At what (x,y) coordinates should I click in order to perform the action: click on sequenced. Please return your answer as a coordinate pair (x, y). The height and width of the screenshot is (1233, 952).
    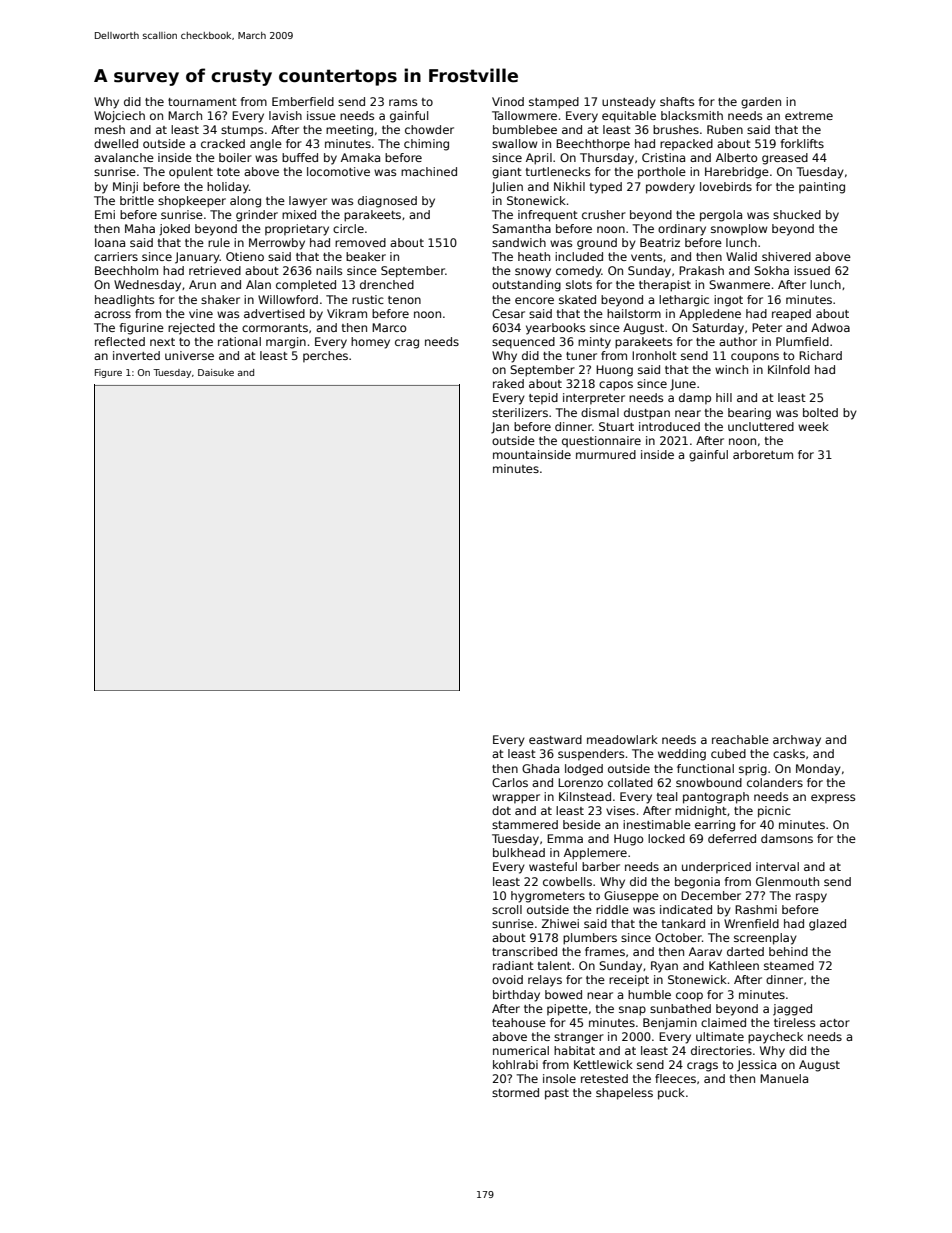
    Looking at the image, I should click on (523, 343).
